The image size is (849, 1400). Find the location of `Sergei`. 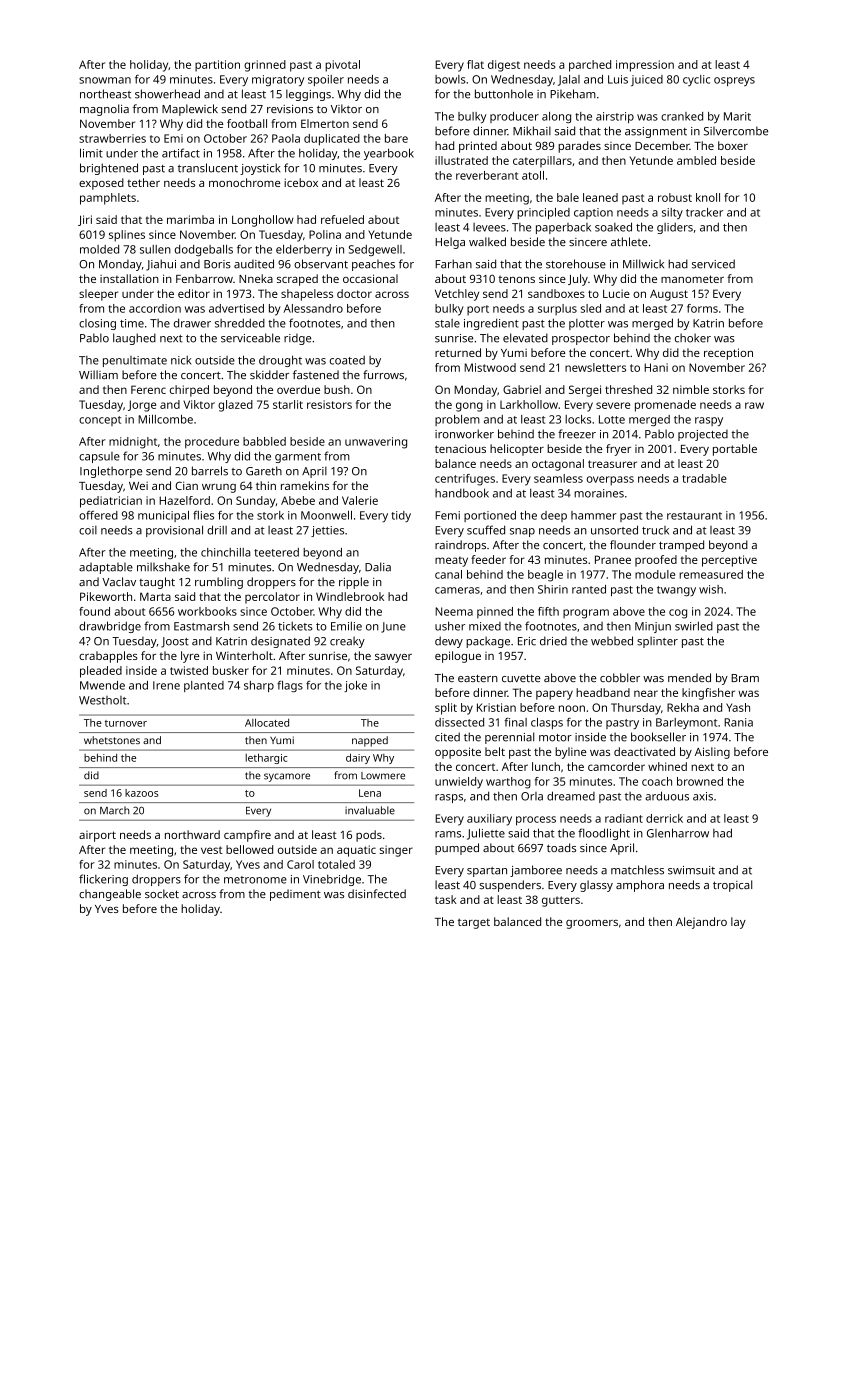

Sergei is located at coordinates (585, 391).
